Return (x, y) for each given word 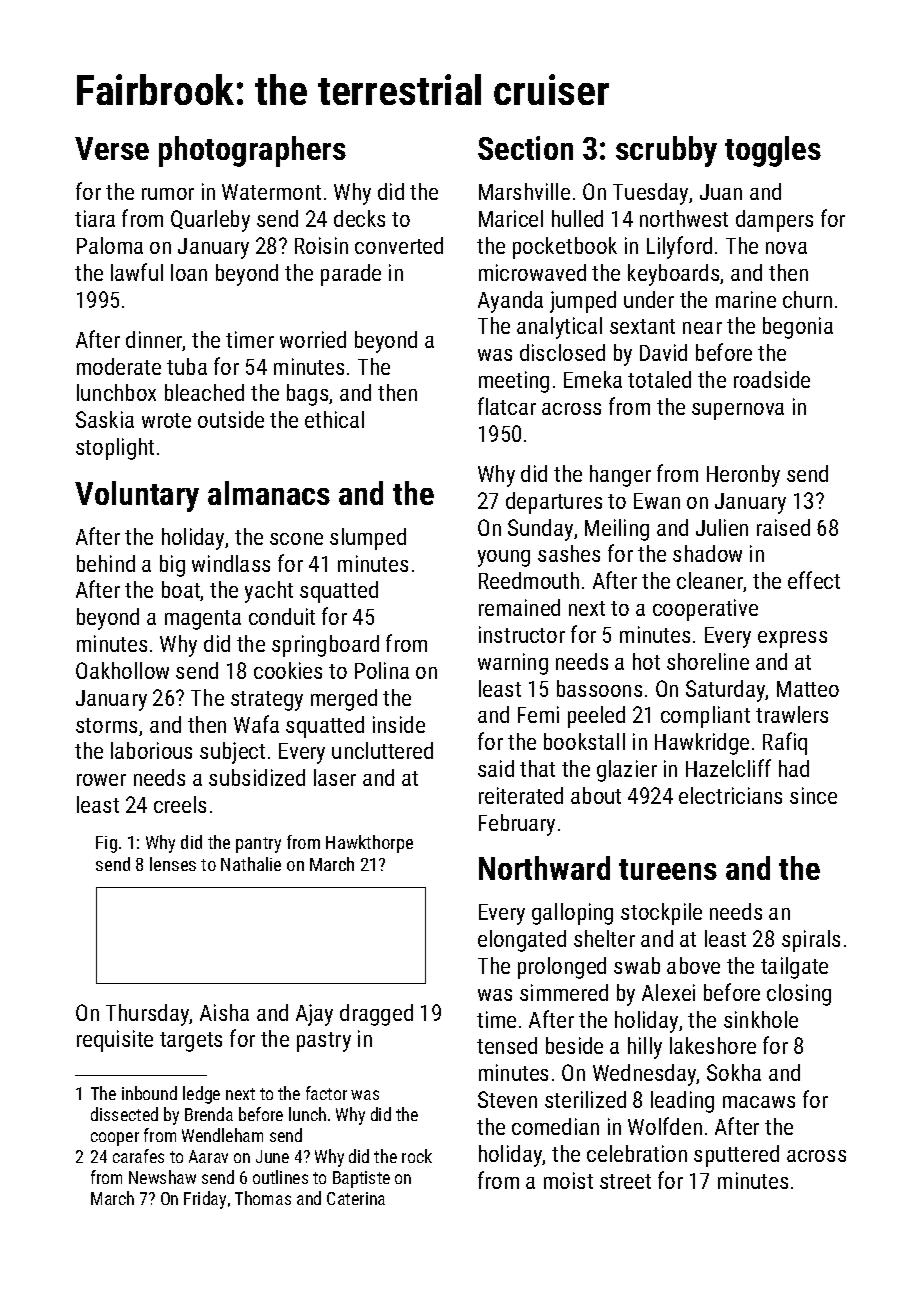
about (596, 795)
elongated (522, 941)
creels (180, 804)
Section (525, 148)
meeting (514, 382)
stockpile (661, 914)
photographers (252, 151)
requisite (115, 1041)
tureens (668, 869)
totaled (659, 379)
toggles (773, 151)
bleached (204, 392)
